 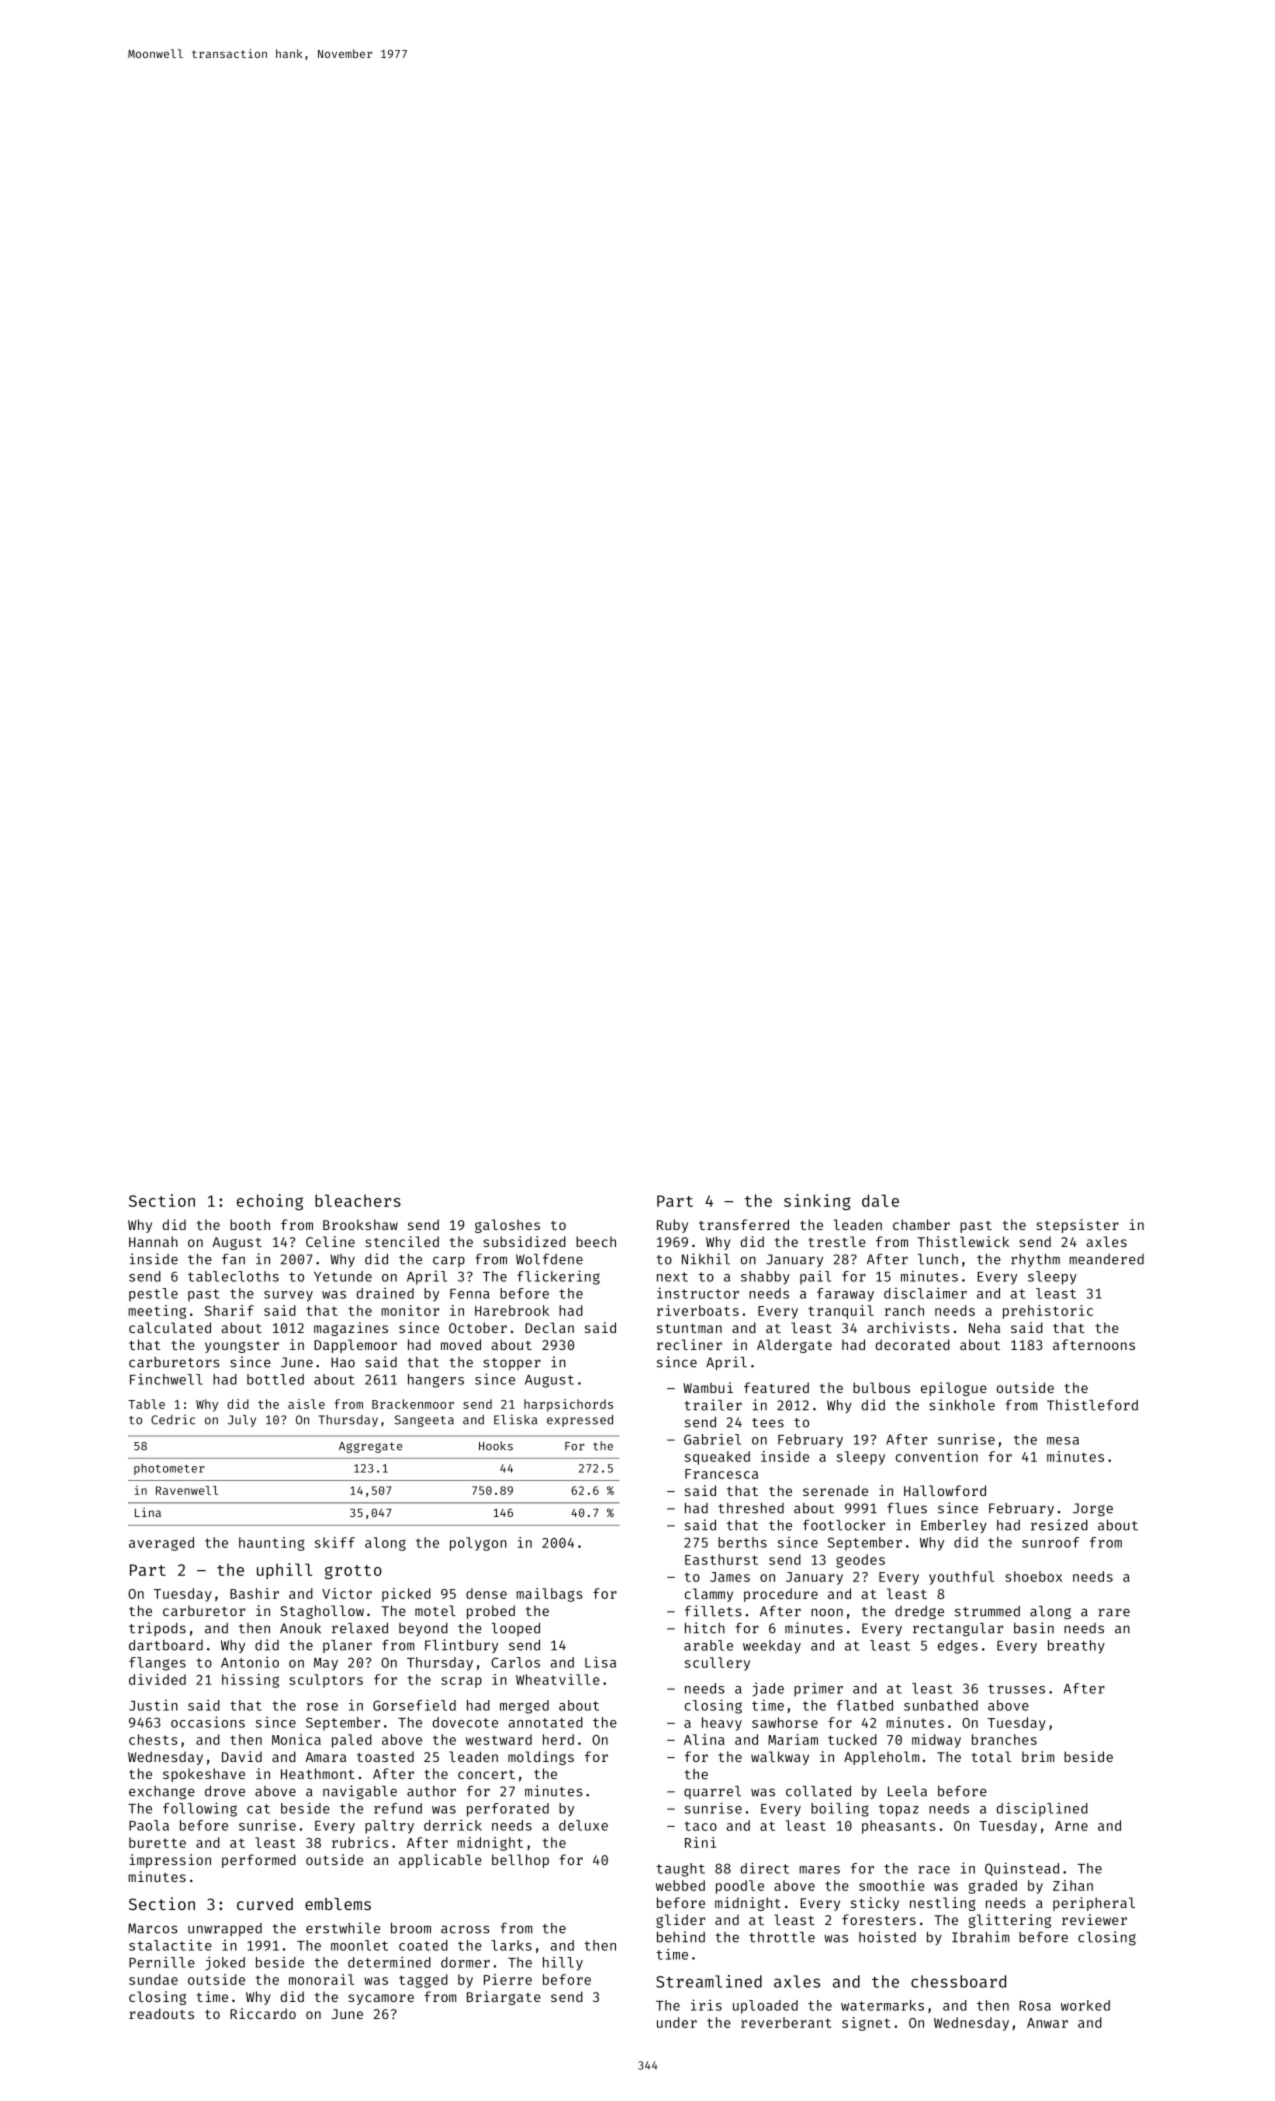 What do you see at coordinates (520, 1861) in the image?
I see `bellhop` at bounding box center [520, 1861].
